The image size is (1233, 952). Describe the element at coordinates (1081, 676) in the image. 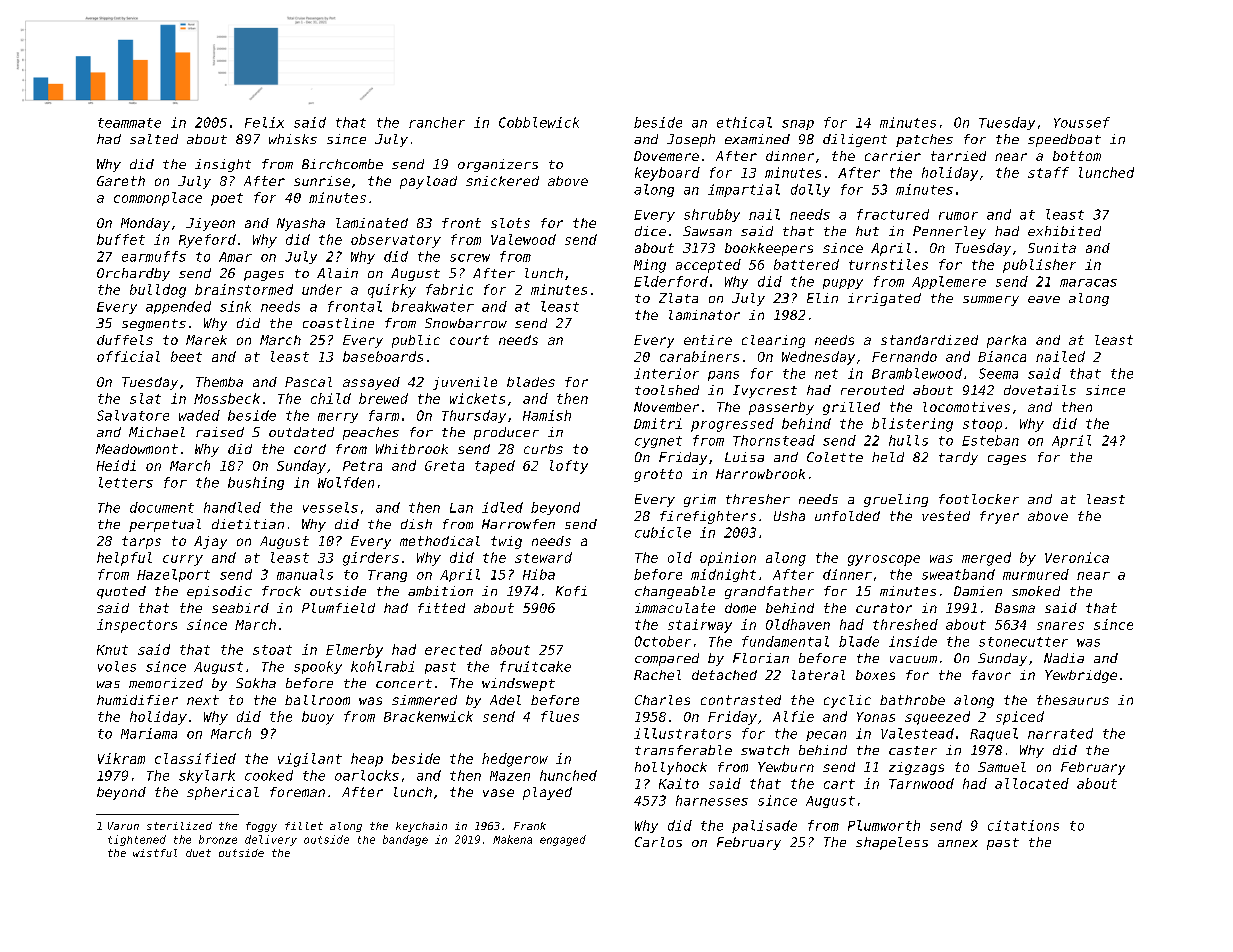

I see `Yewbridge` at that location.
